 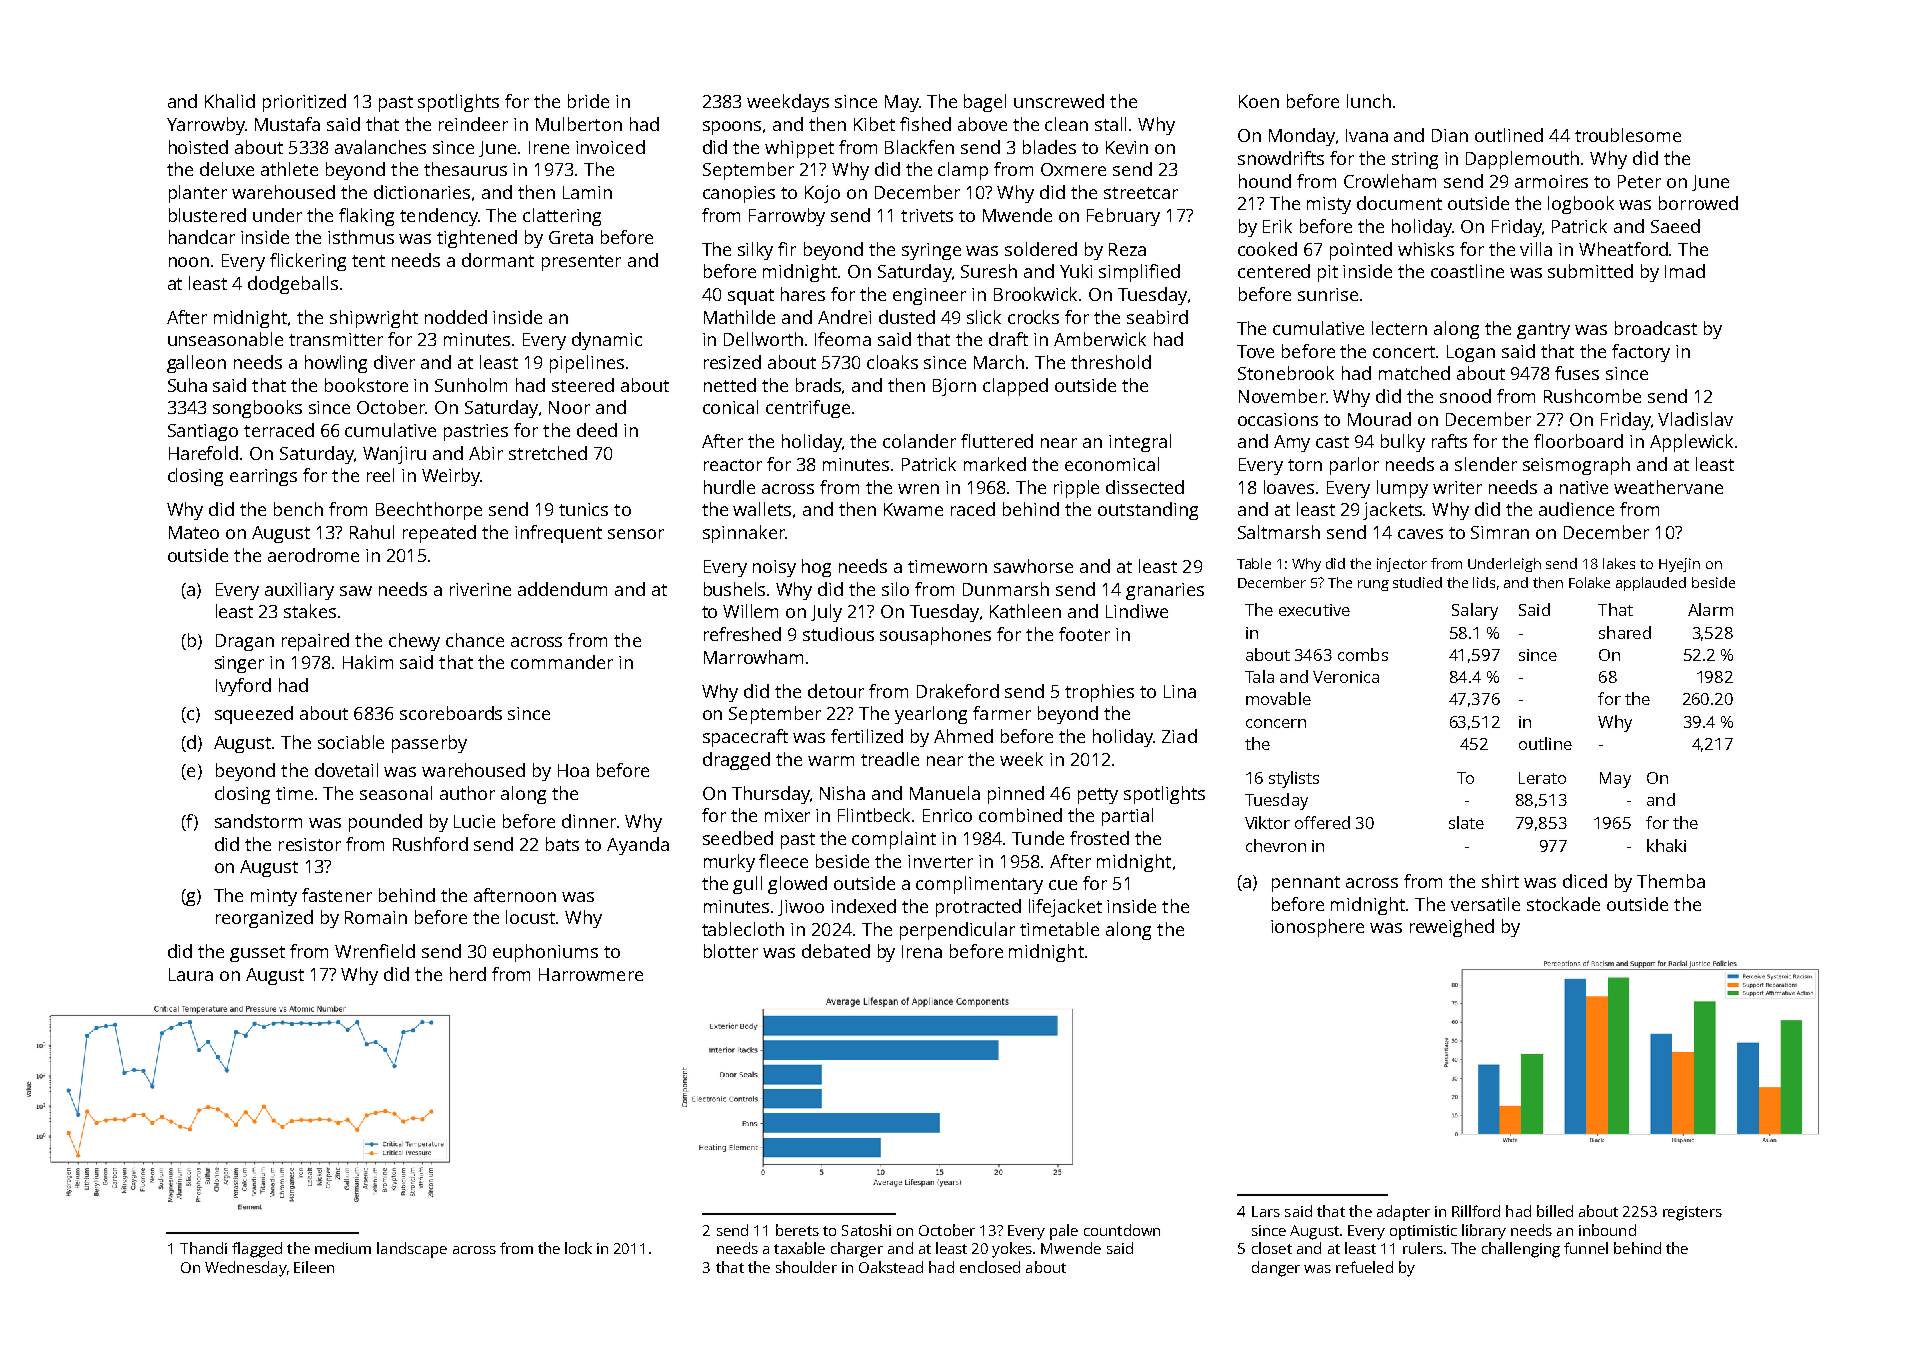 I want to click on simplified, so click(x=1139, y=273).
